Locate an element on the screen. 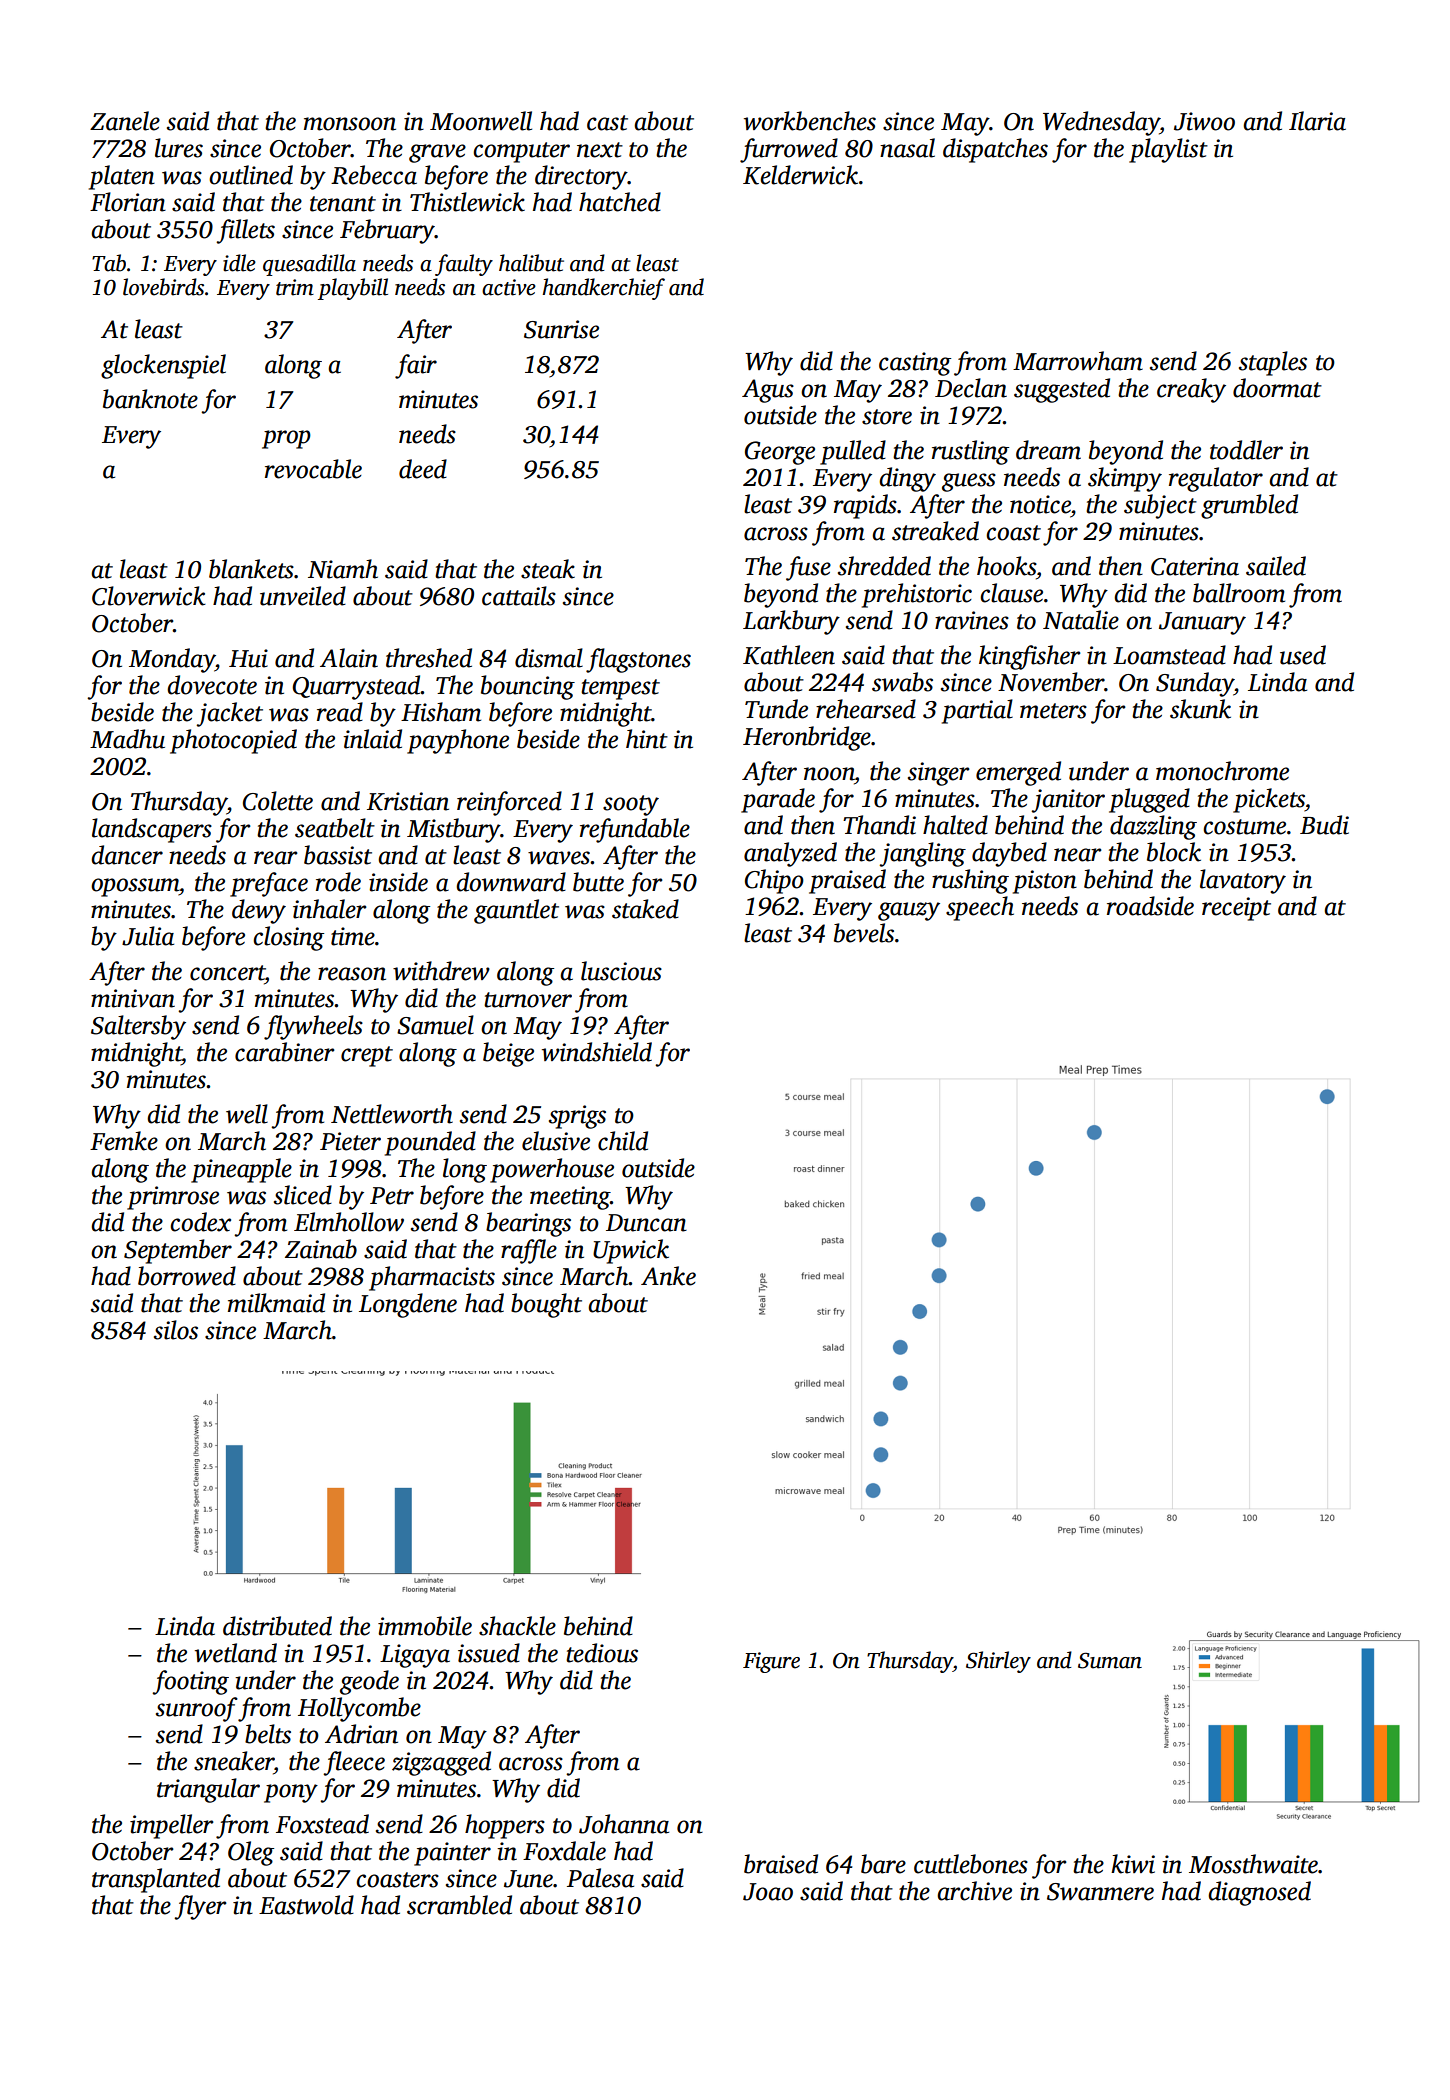 The image size is (1450, 2100). Eastwold is located at coordinates (306, 1905).
